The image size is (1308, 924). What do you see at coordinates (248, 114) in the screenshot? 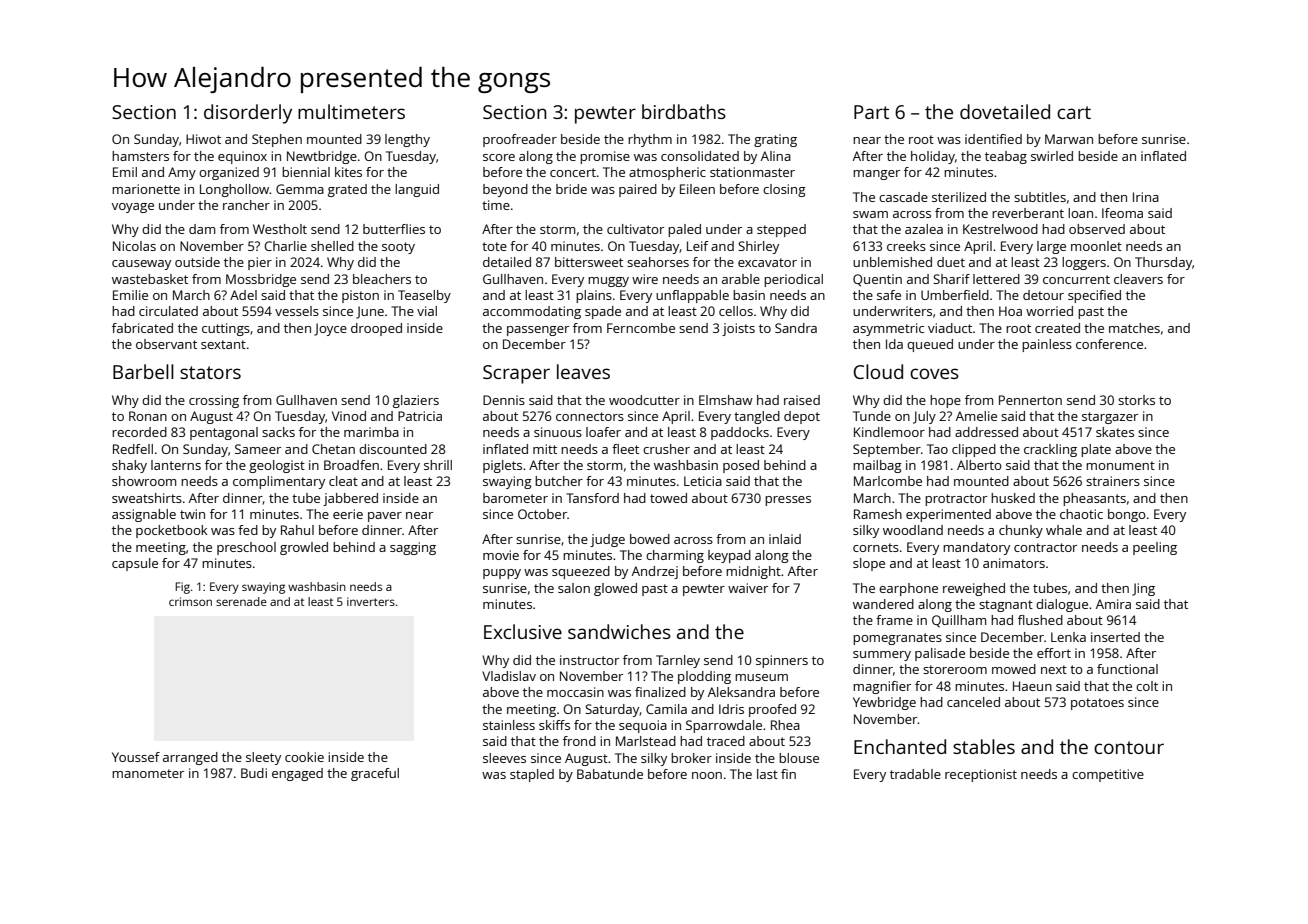
I see `disorderly` at bounding box center [248, 114].
